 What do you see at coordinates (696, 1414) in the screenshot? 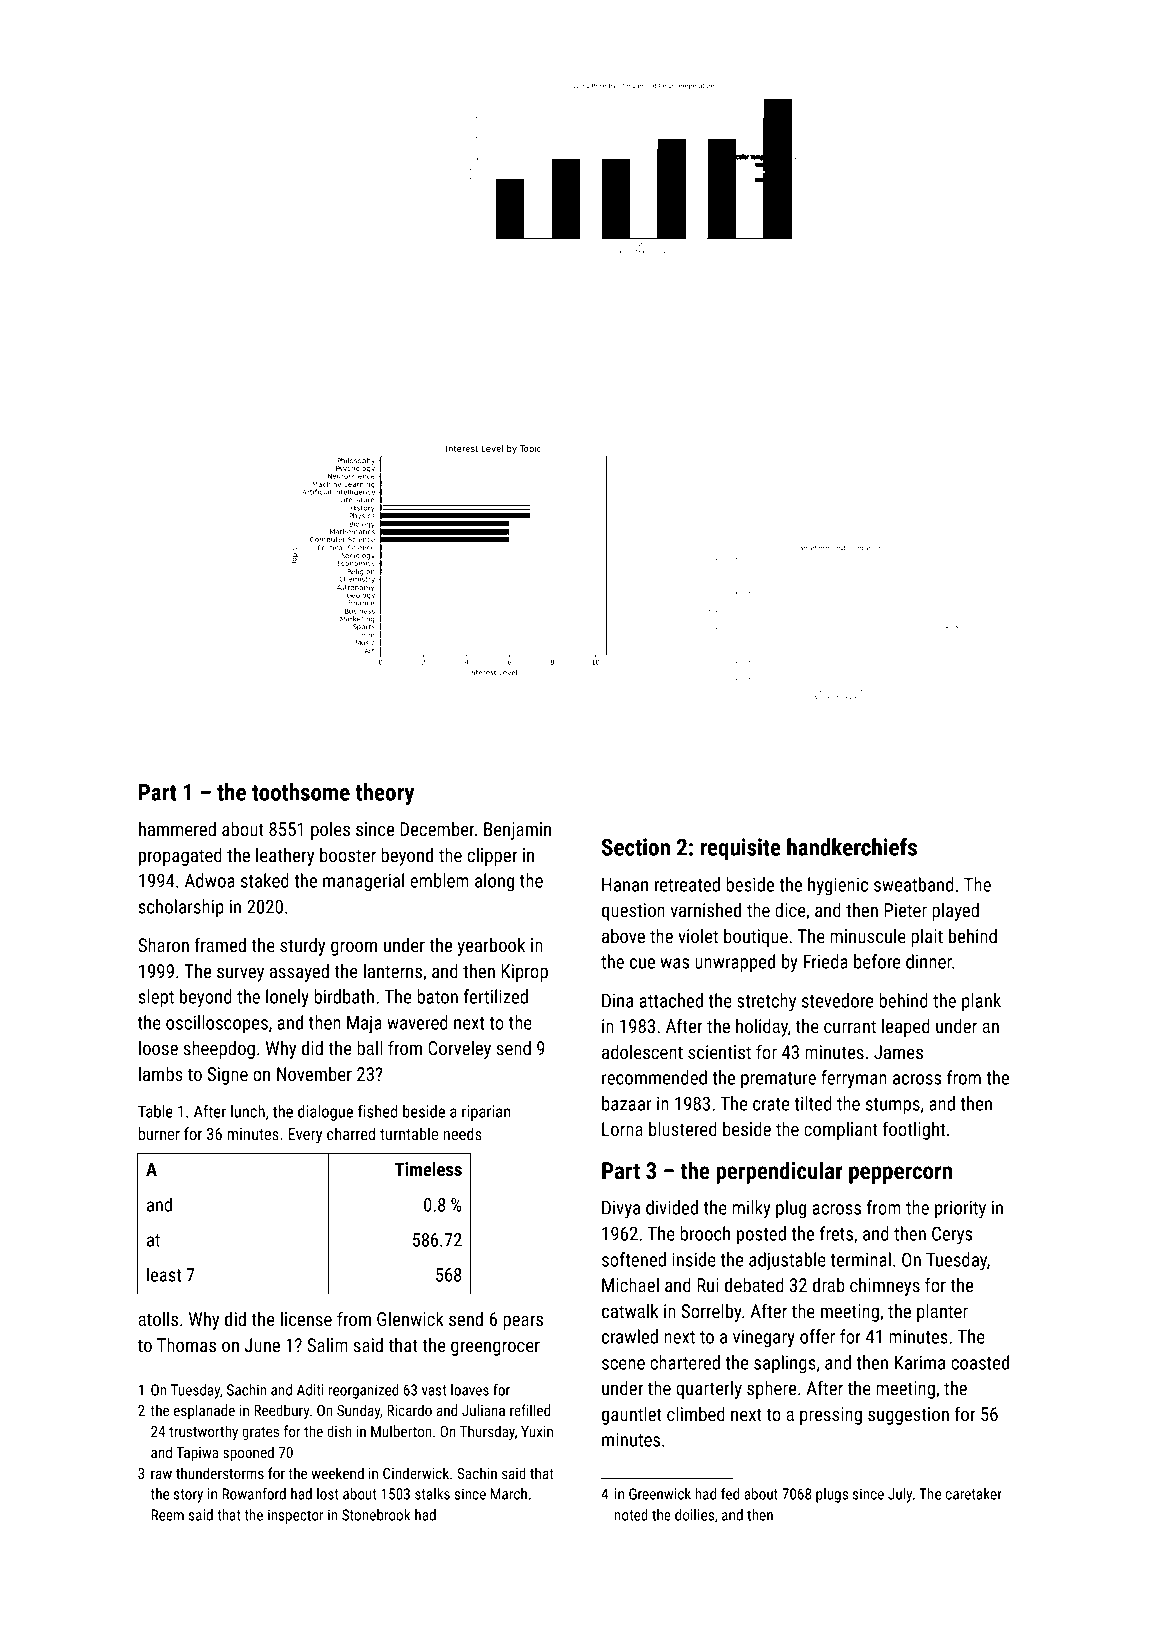
I see `climbed` at bounding box center [696, 1414].
